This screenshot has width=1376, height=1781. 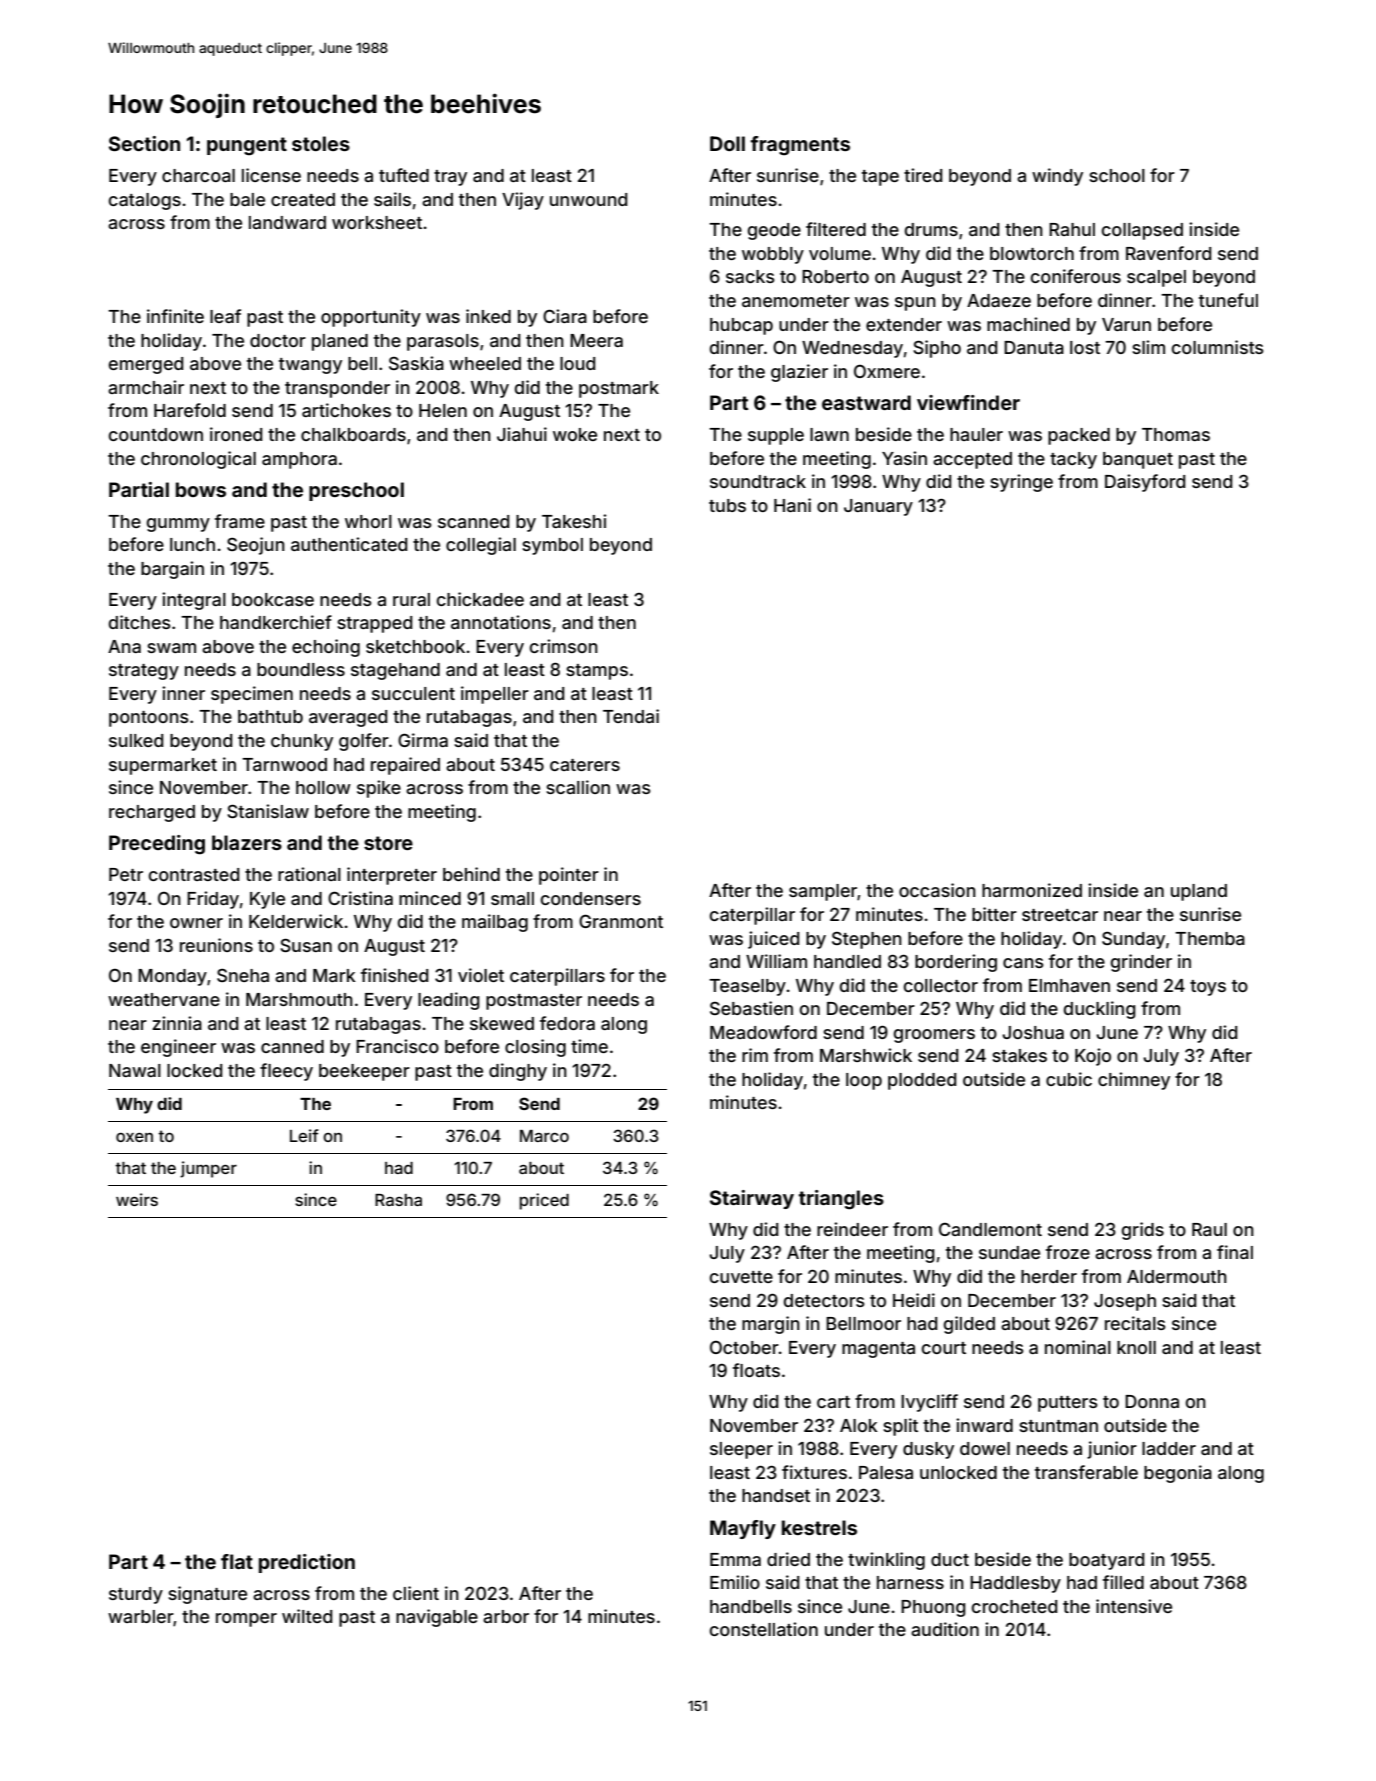 What do you see at coordinates (146, 365) in the screenshot?
I see `emerged` at bounding box center [146, 365].
